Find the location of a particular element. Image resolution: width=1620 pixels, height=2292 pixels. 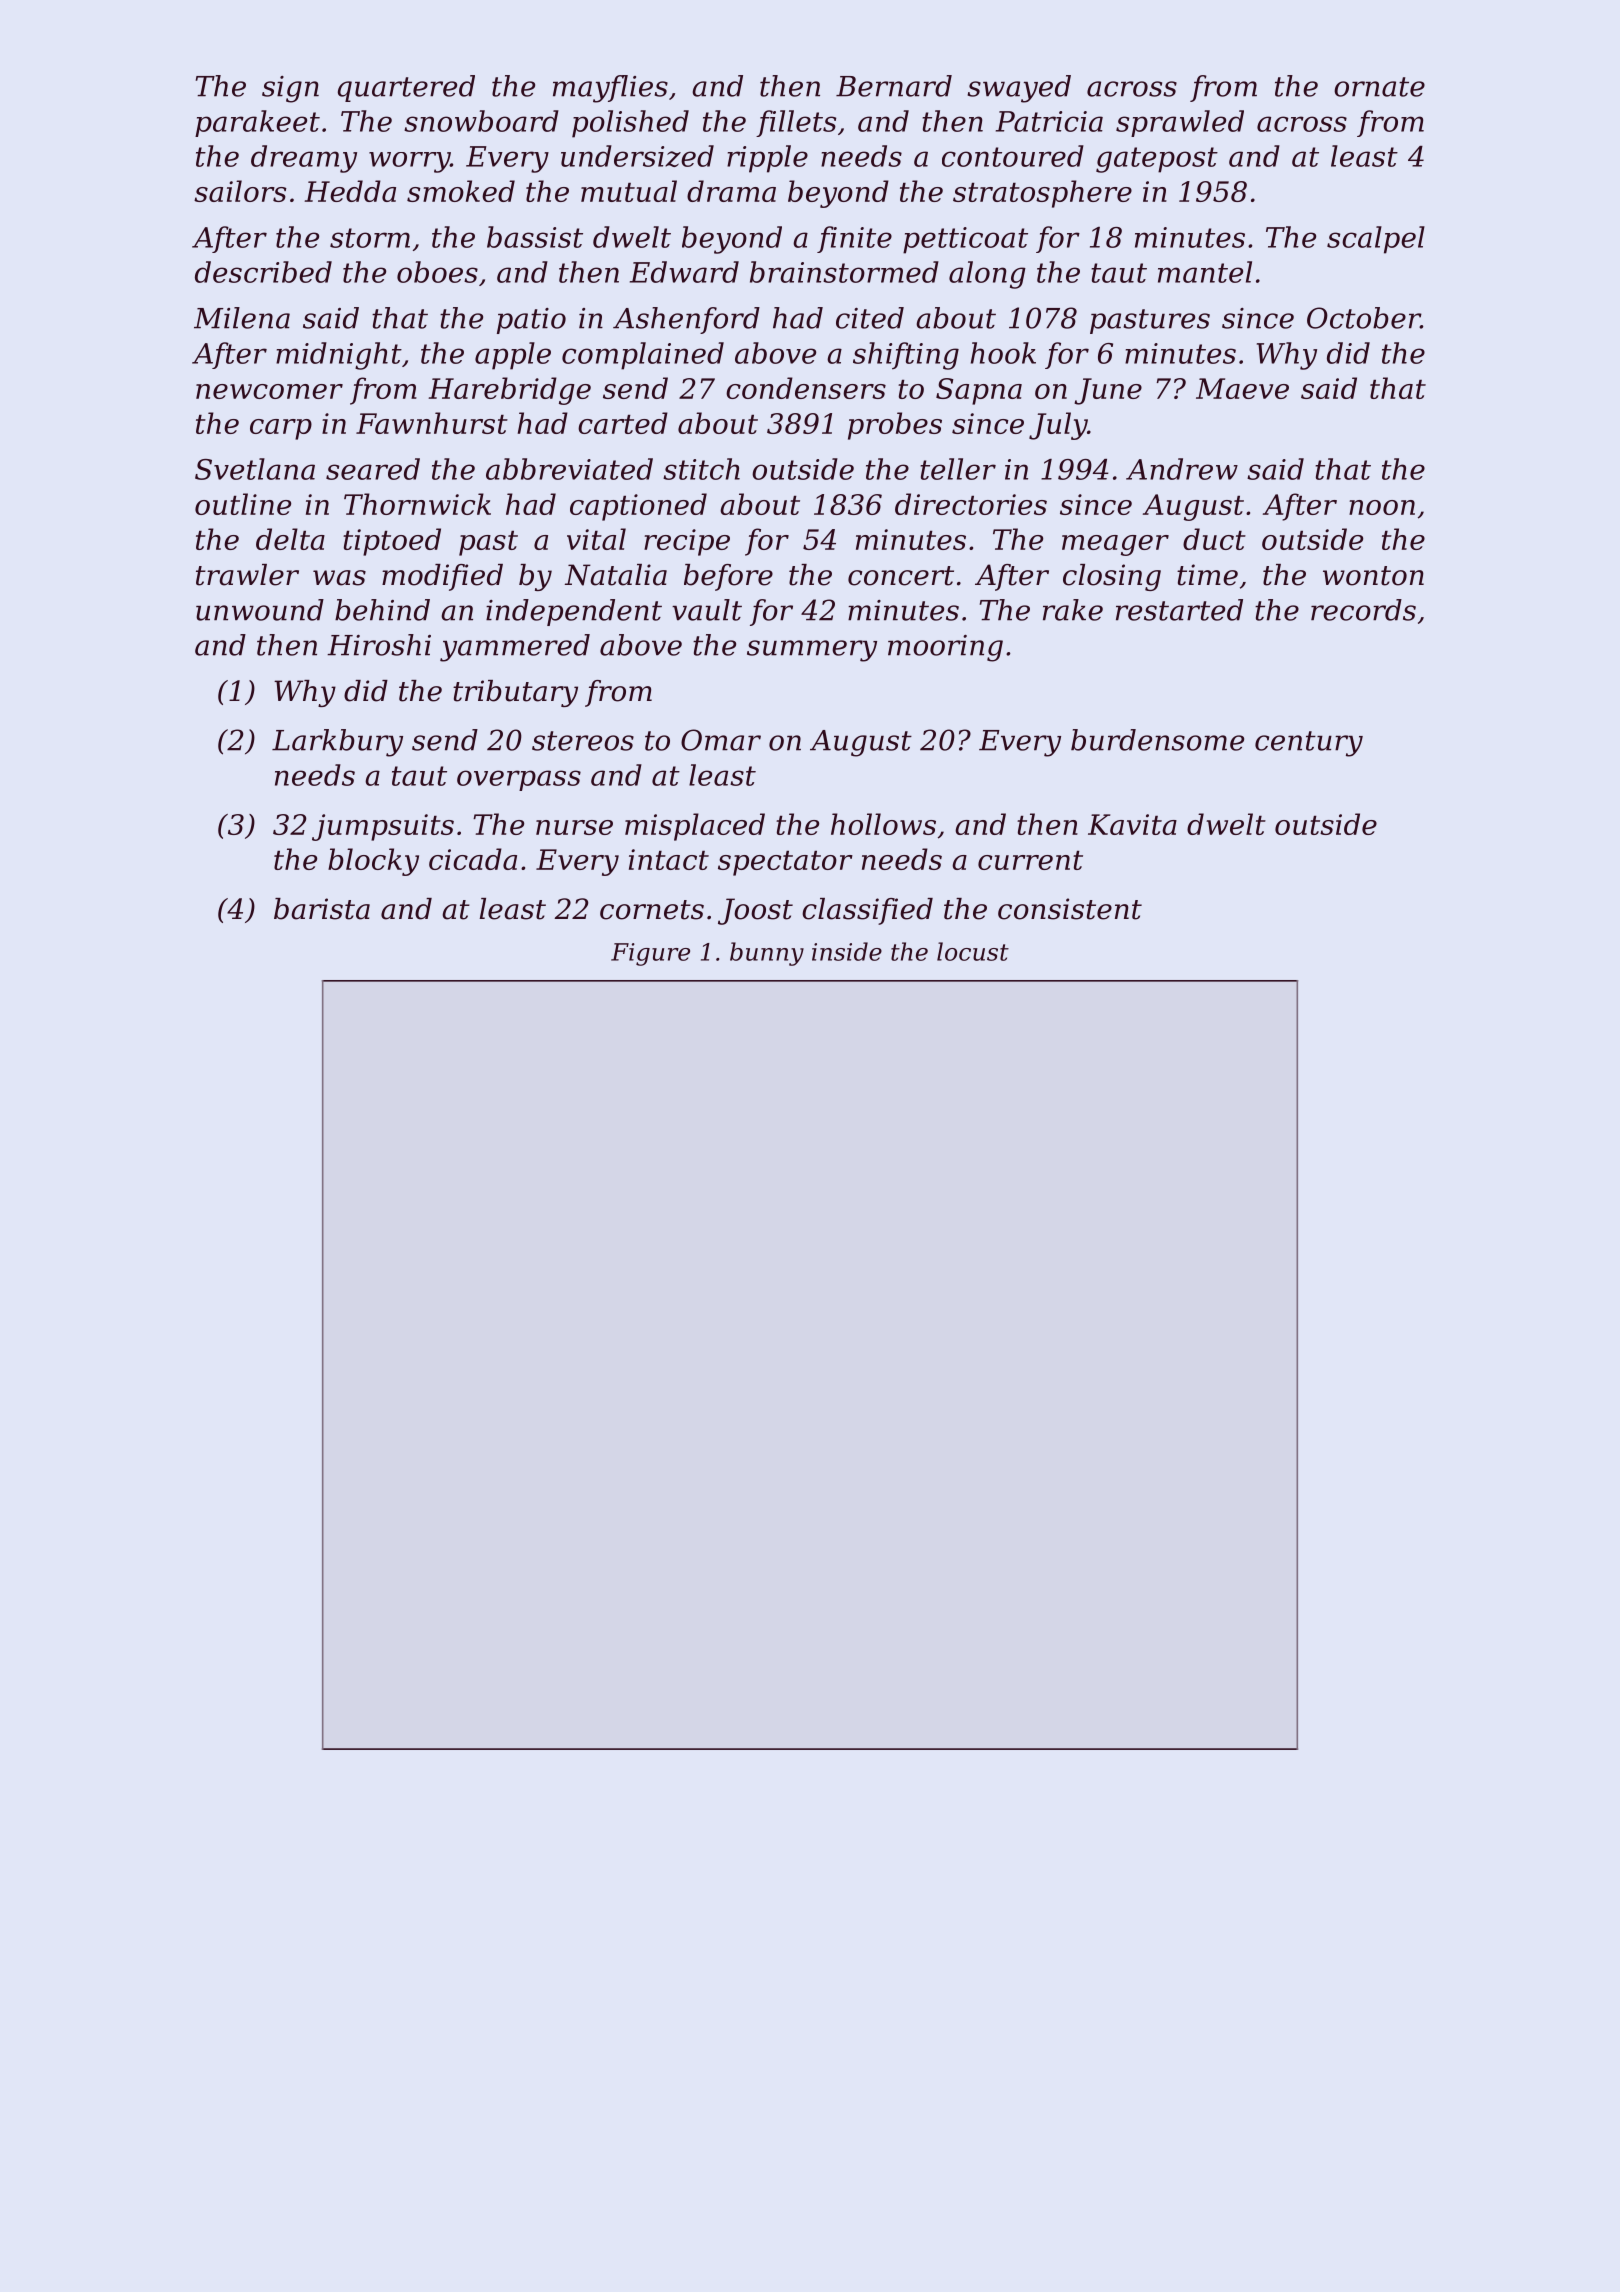

barista is located at coordinates (322, 909).
